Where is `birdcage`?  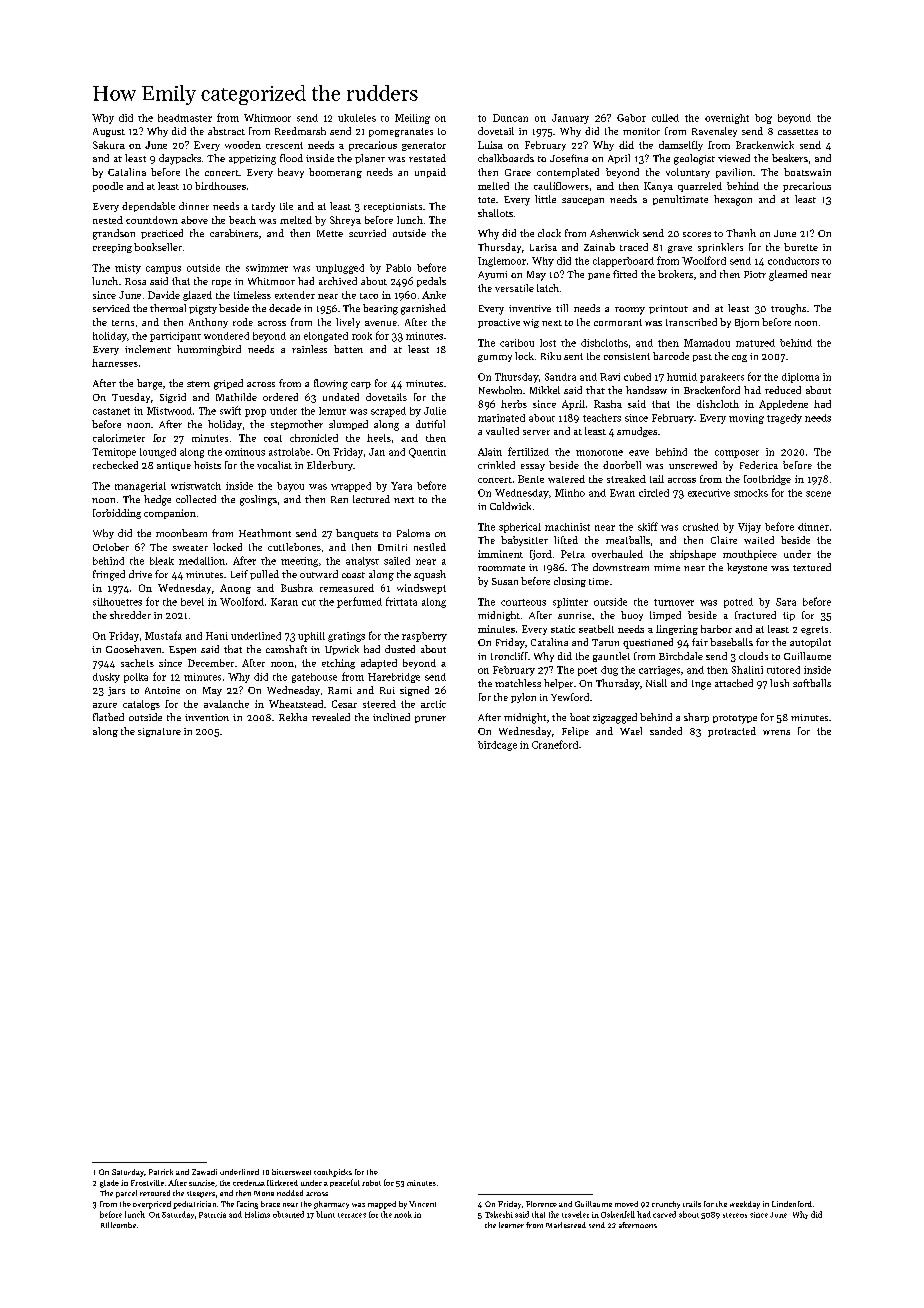 birdcage is located at coordinates (497, 746).
